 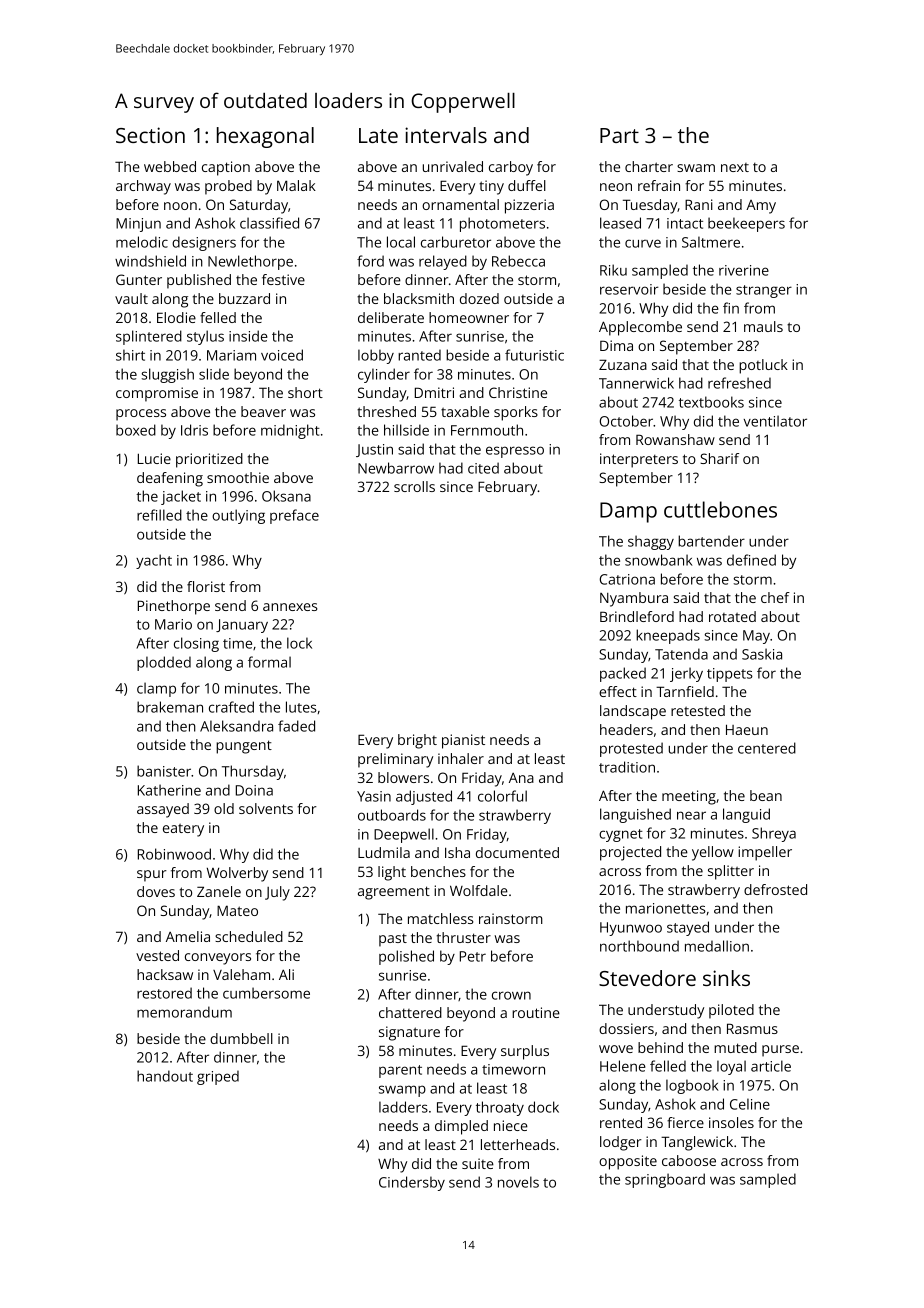 I want to click on potluck, so click(x=763, y=366).
